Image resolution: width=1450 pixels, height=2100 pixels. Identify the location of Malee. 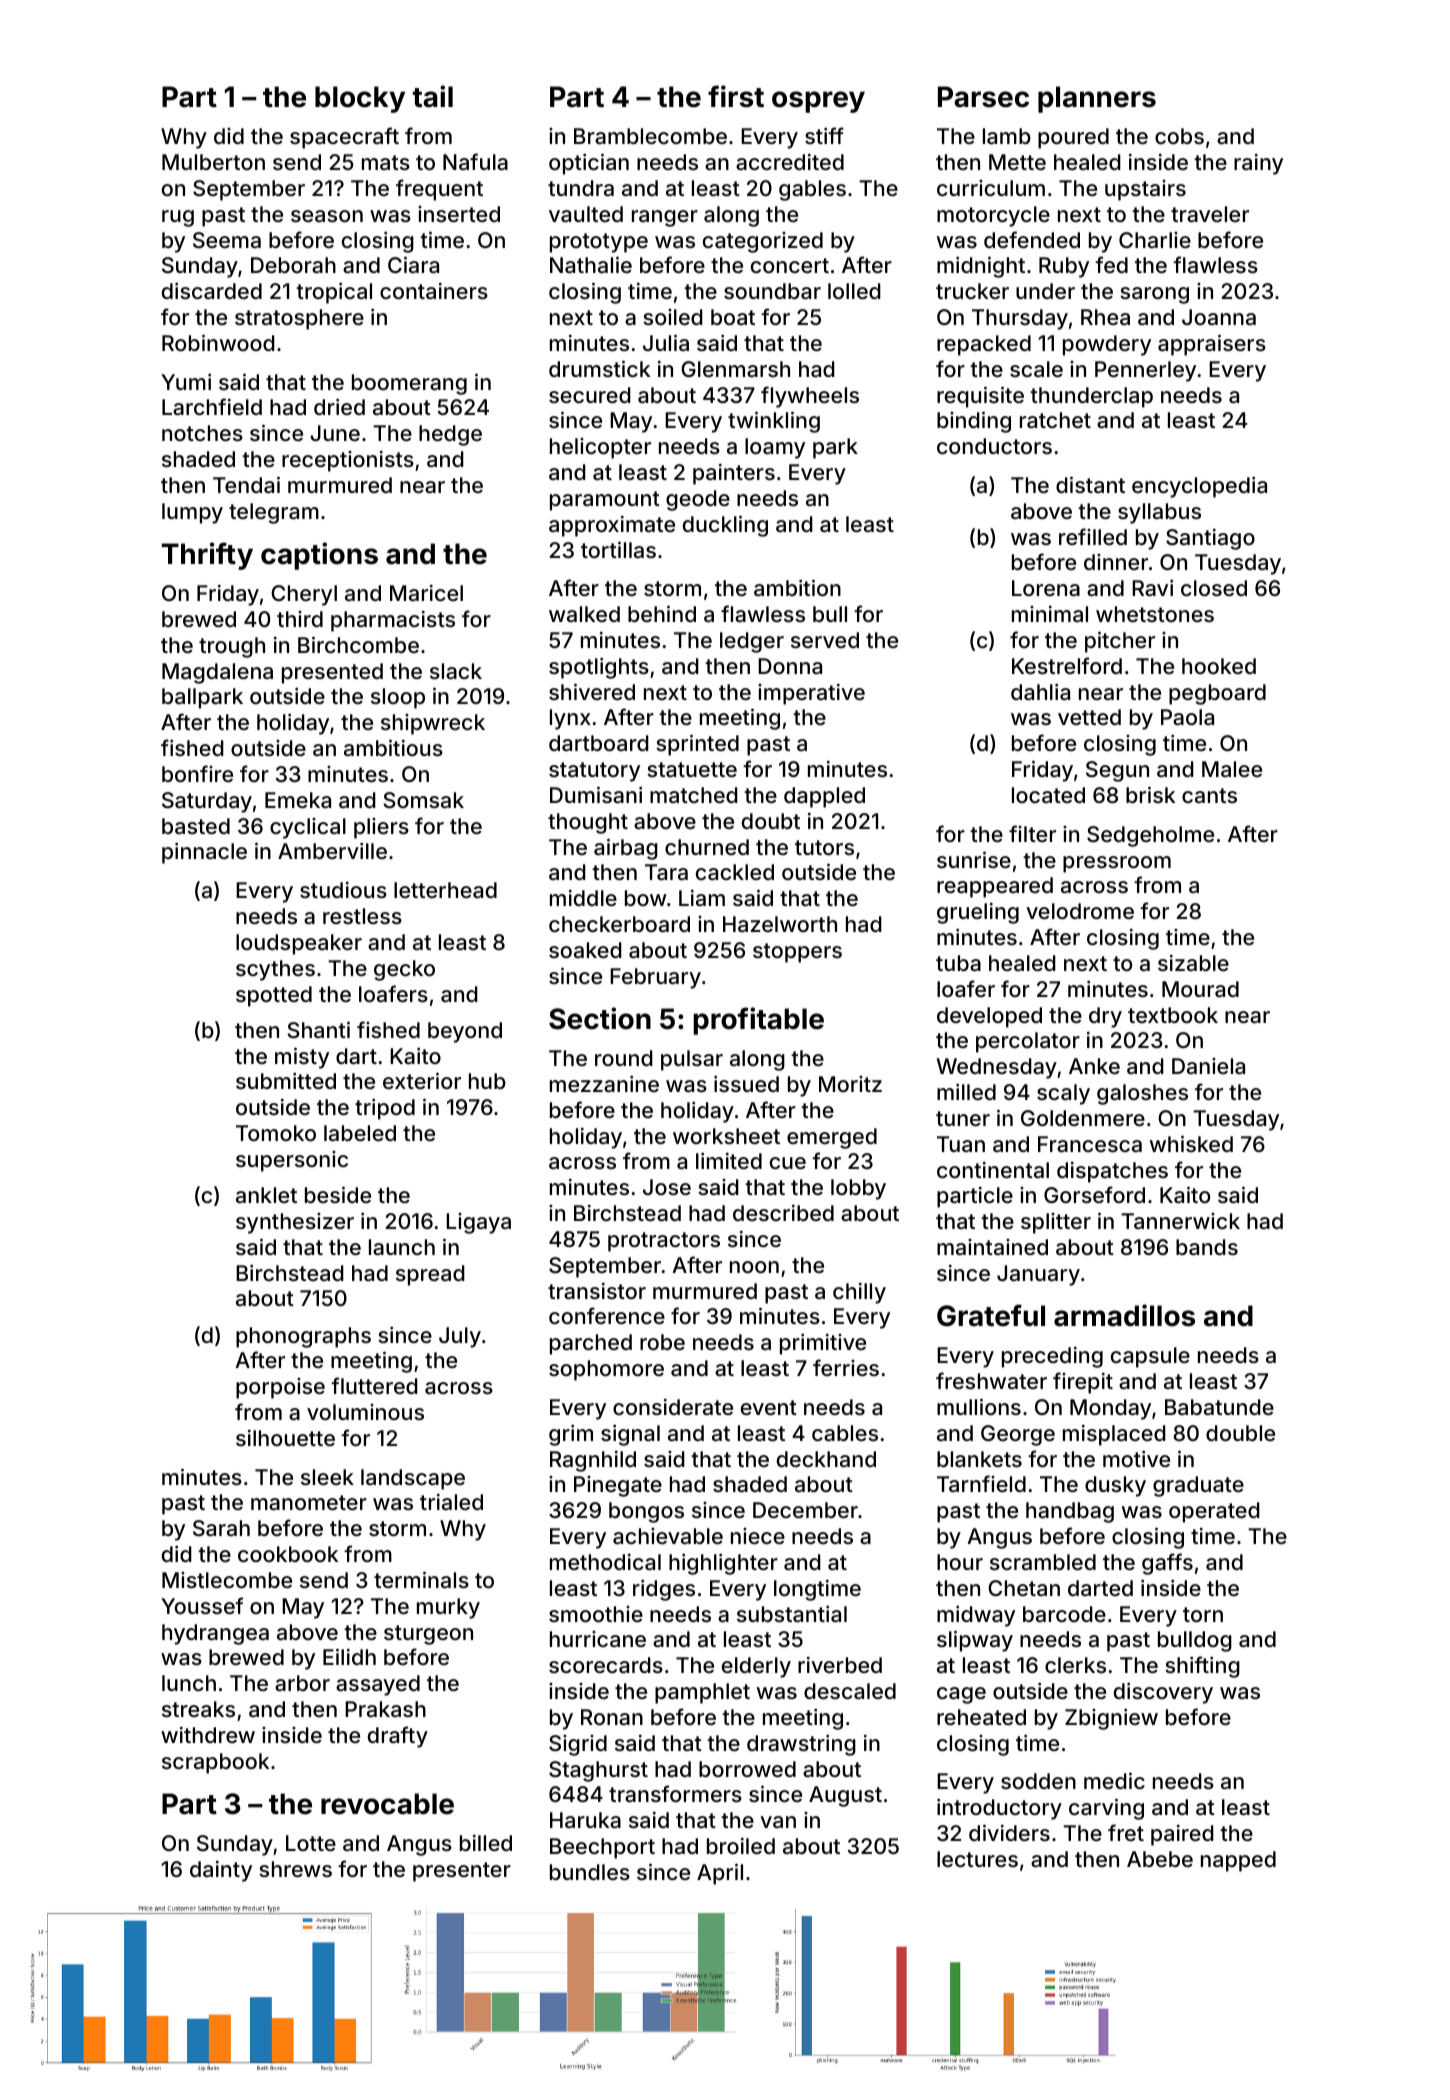
(1232, 769).
